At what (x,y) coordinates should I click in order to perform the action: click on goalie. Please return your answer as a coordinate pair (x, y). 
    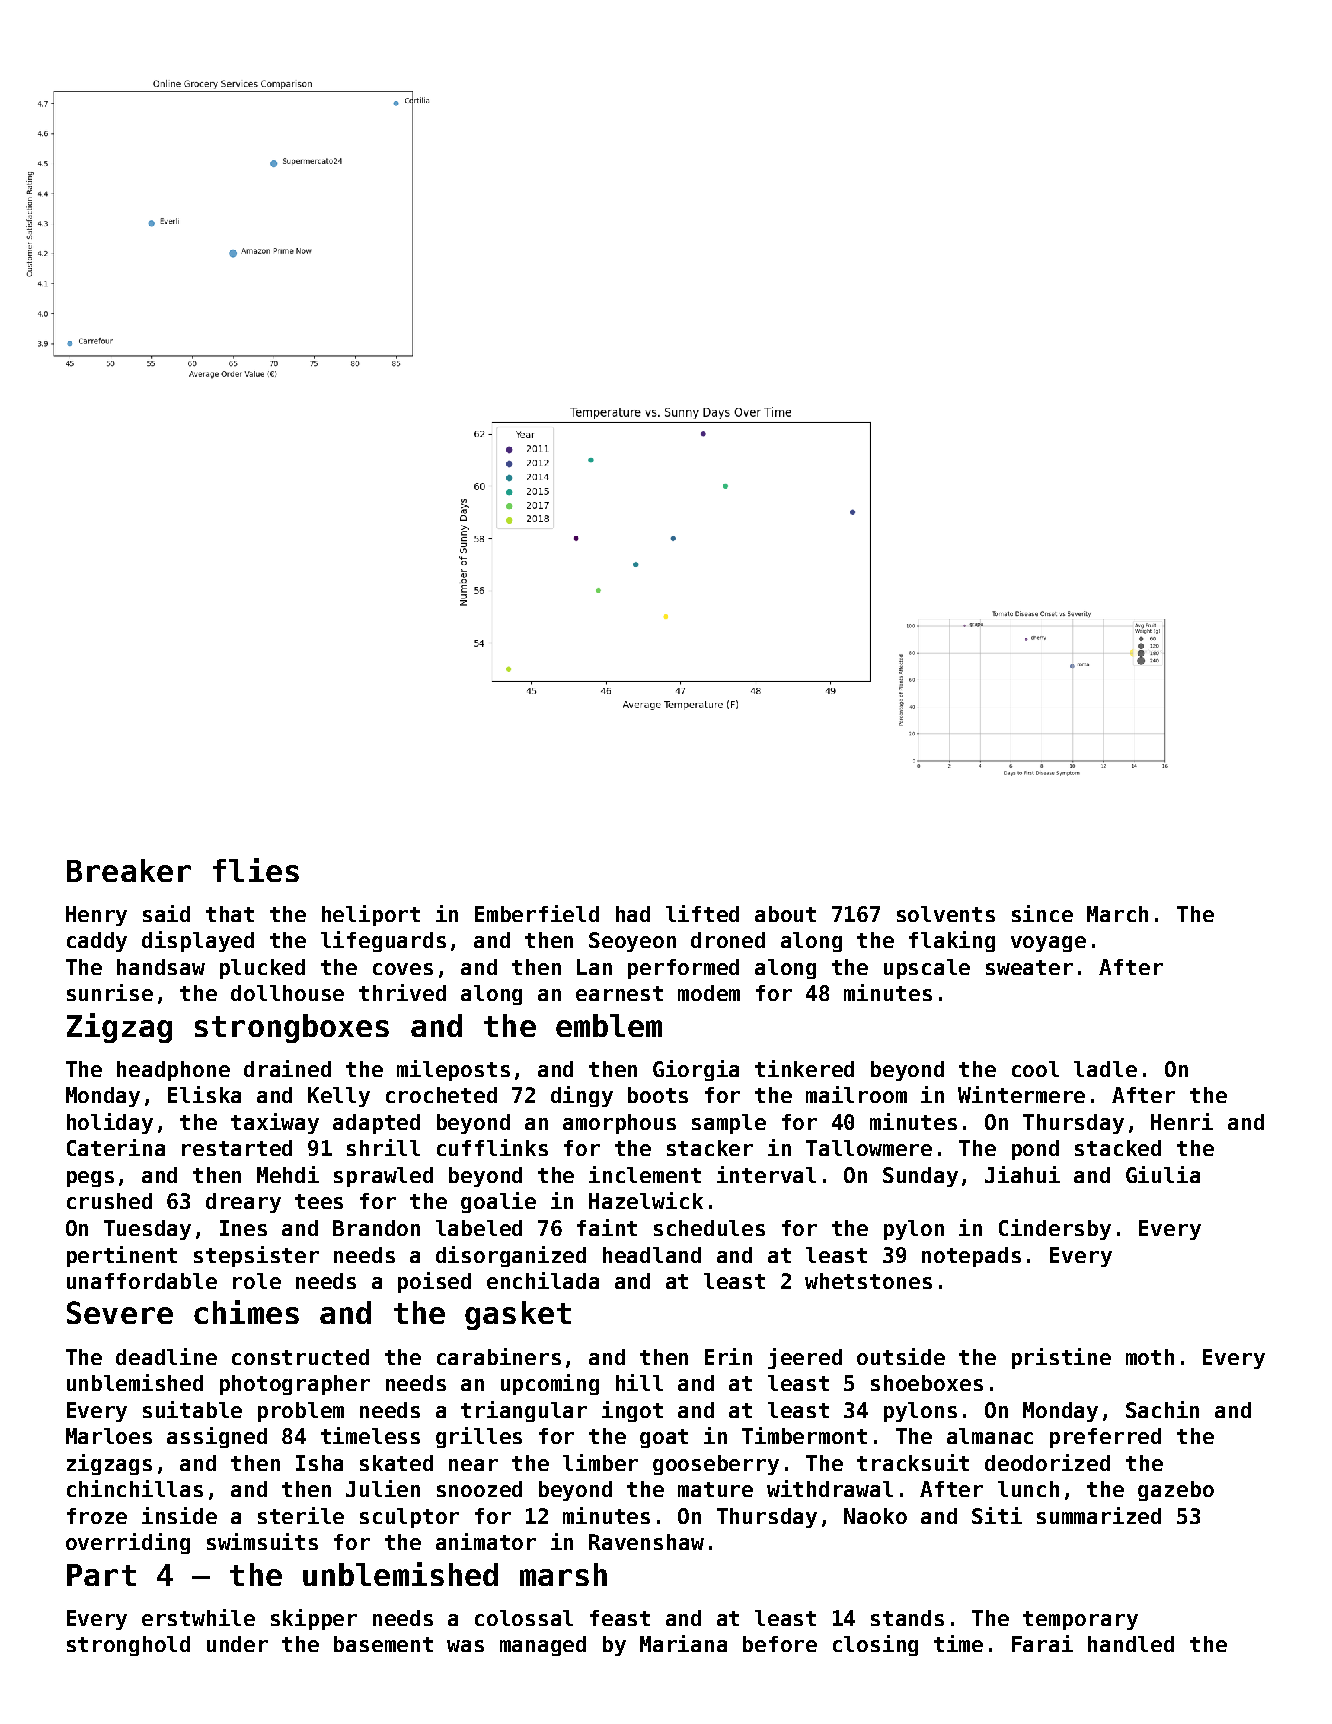
    Looking at the image, I should click on (498, 1202).
